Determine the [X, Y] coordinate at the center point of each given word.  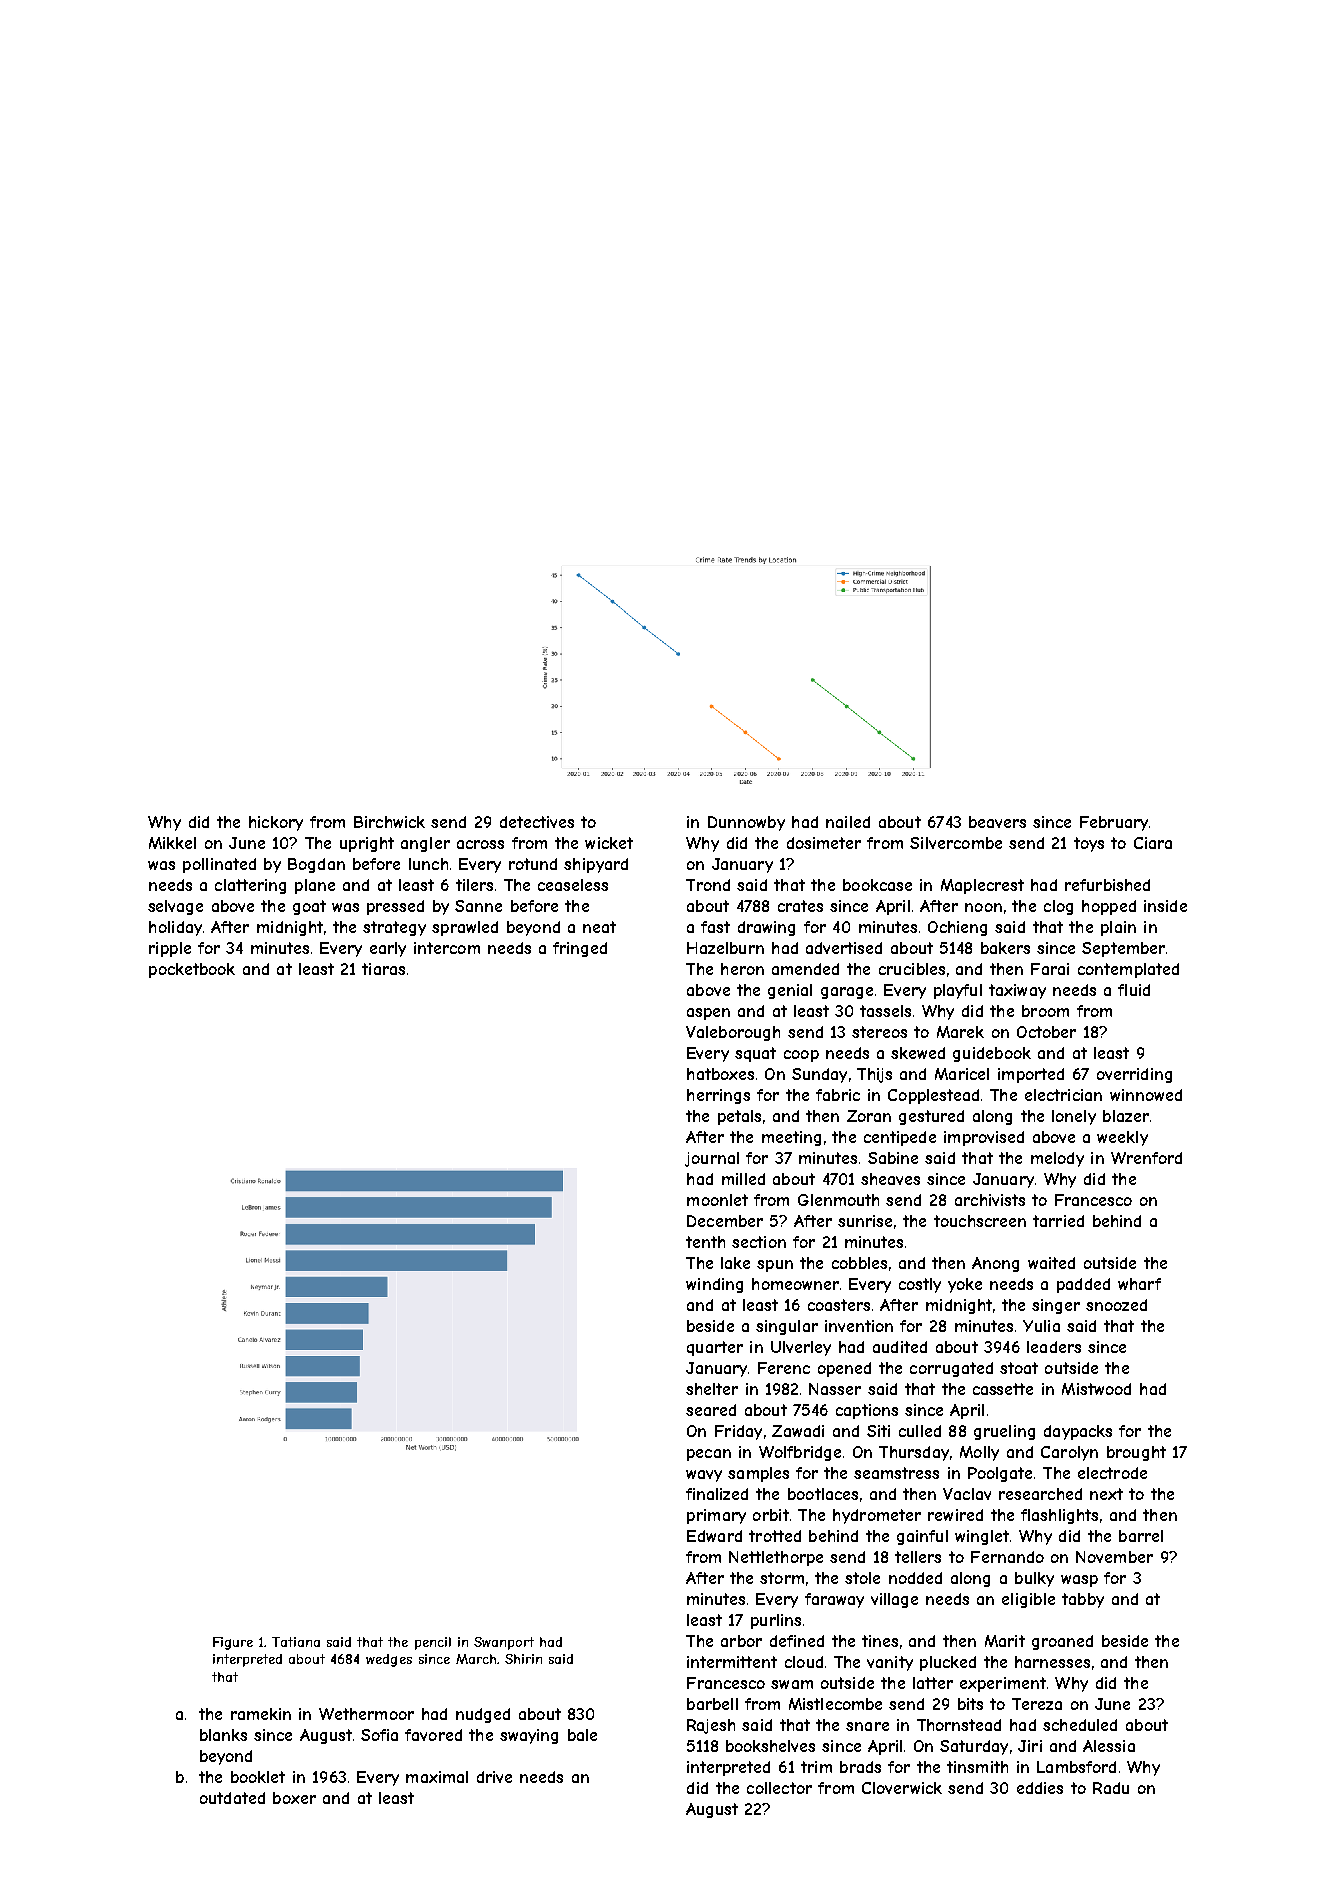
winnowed [1146, 1095]
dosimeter [824, 843]
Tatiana [296, 1642]
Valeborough [733, 1033]
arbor [741, 1641]
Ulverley [801, 1348]
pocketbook [192, 970]
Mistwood [1096, 1389]
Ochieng [957, 928]
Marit [1005, 1641]
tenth [705, 1242]
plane [315, 886]
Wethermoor [366, 1714]
